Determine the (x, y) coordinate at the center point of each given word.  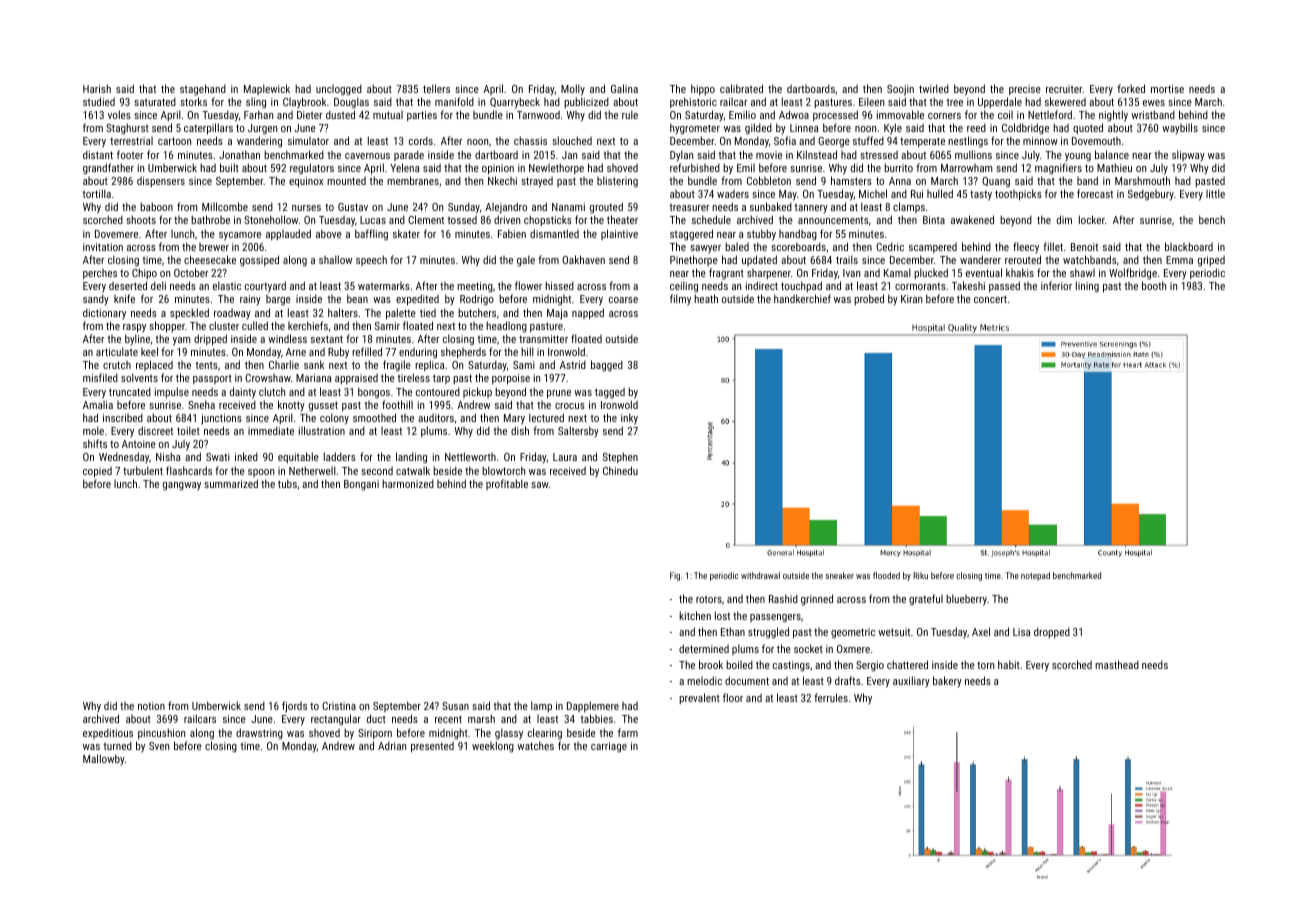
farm (628, 732)
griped (1211, 261)
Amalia (98, 405)
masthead (1117, 664)
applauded (288, 234)
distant (98, 154)
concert (990, 299)
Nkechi (502, 180)
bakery (947, 681)
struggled (768, 633)
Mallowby (104, 759)
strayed (537, 182)
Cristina (339, 706)
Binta (934, 220)
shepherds (463, 353)
